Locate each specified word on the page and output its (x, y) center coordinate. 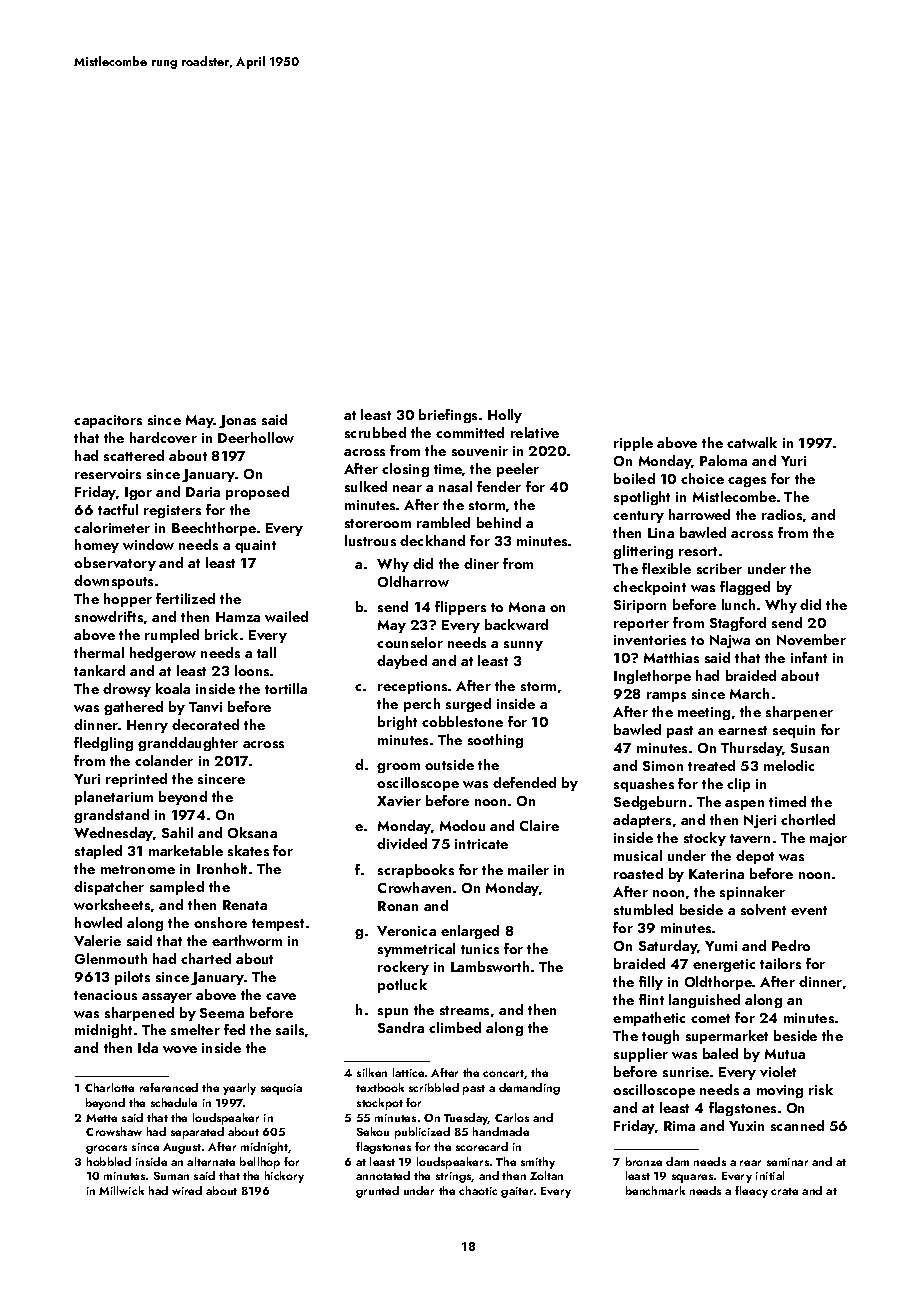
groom (398, 768)
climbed (455, 1027)
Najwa (730, 641)
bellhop (260, 1163)
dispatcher (109, 888)
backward (516, 624)
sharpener (799, 713)
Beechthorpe (214, 529)
